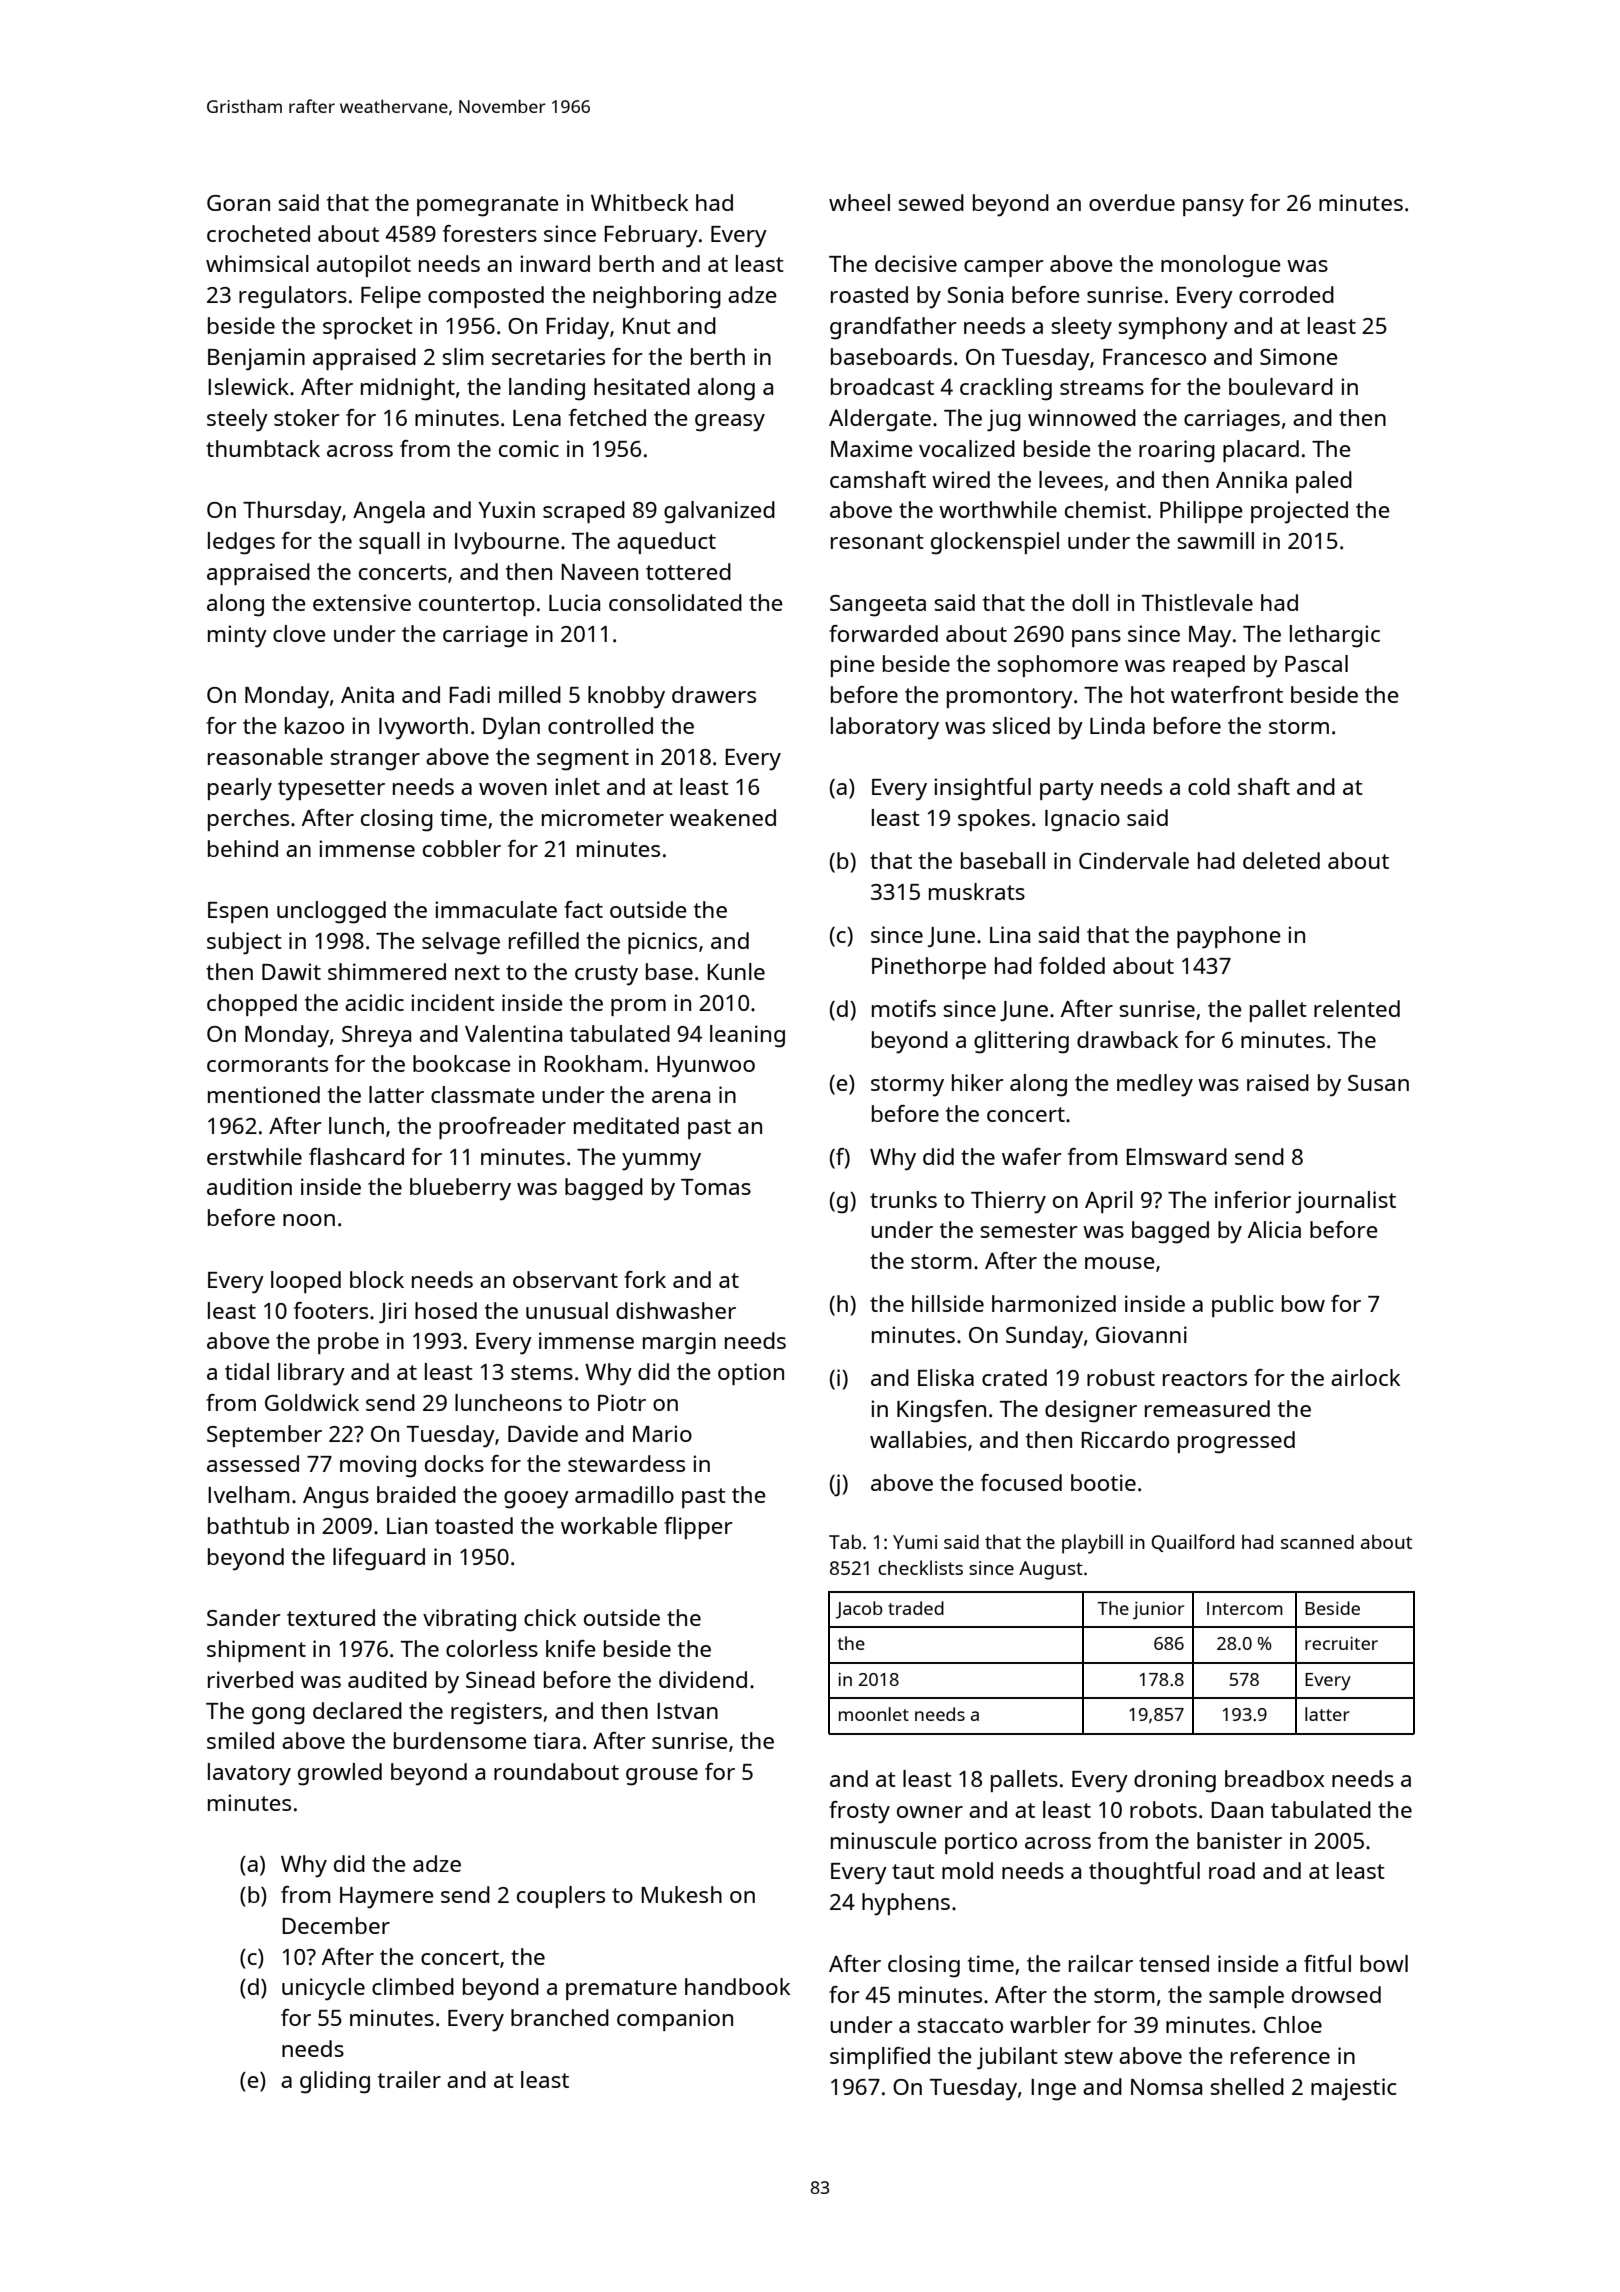 This screenshot has width=1620, height=2292. What do you see at coordinates (1132, 202) in the screenshot?
I see `overdue` at bounding box center [1132, 202].
